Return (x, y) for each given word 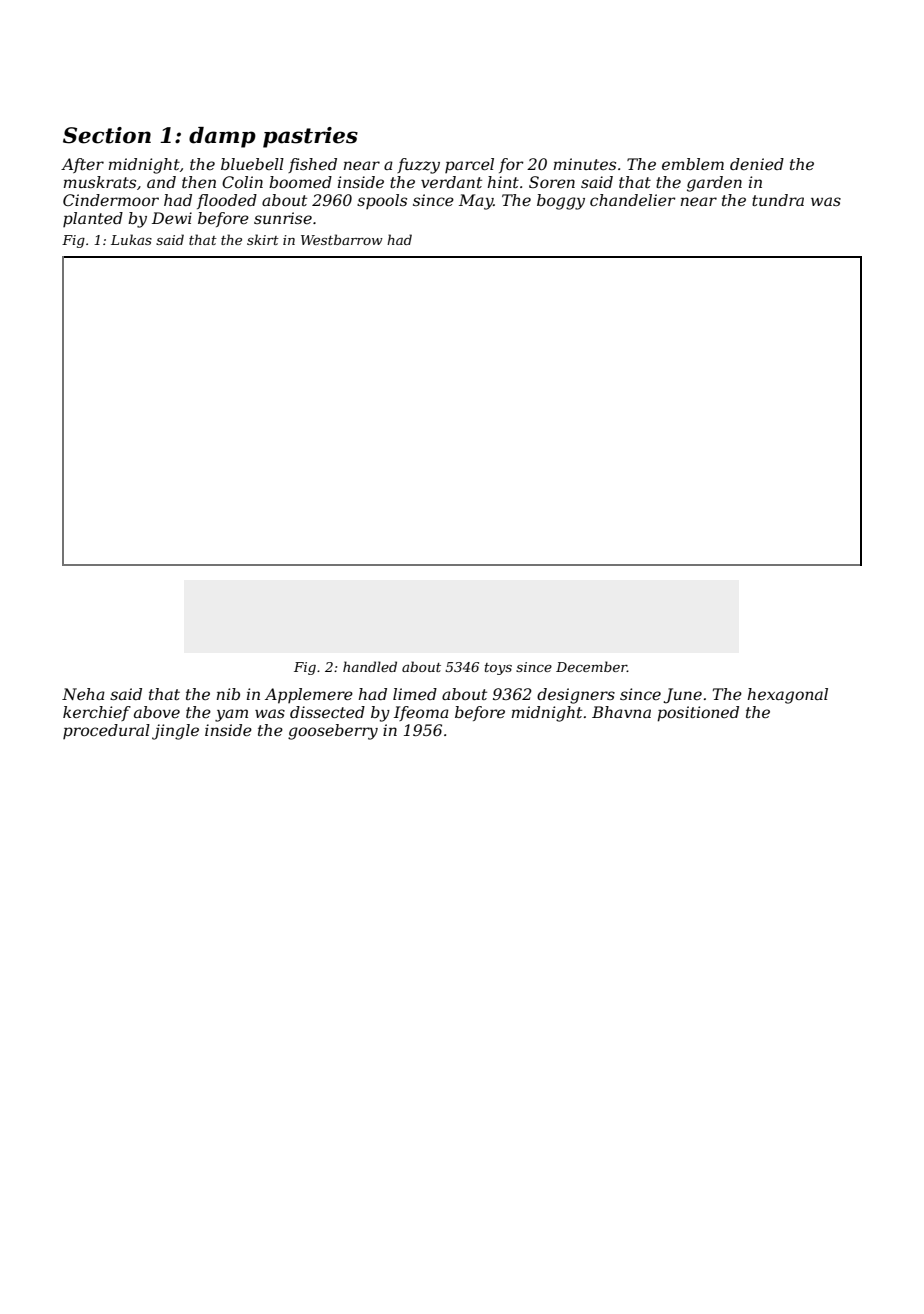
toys (498, 669)
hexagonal (788, 696)
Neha (83, 694)
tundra (778, 200)
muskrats (100, 182)
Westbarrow (342, 239)
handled (370, 666)
